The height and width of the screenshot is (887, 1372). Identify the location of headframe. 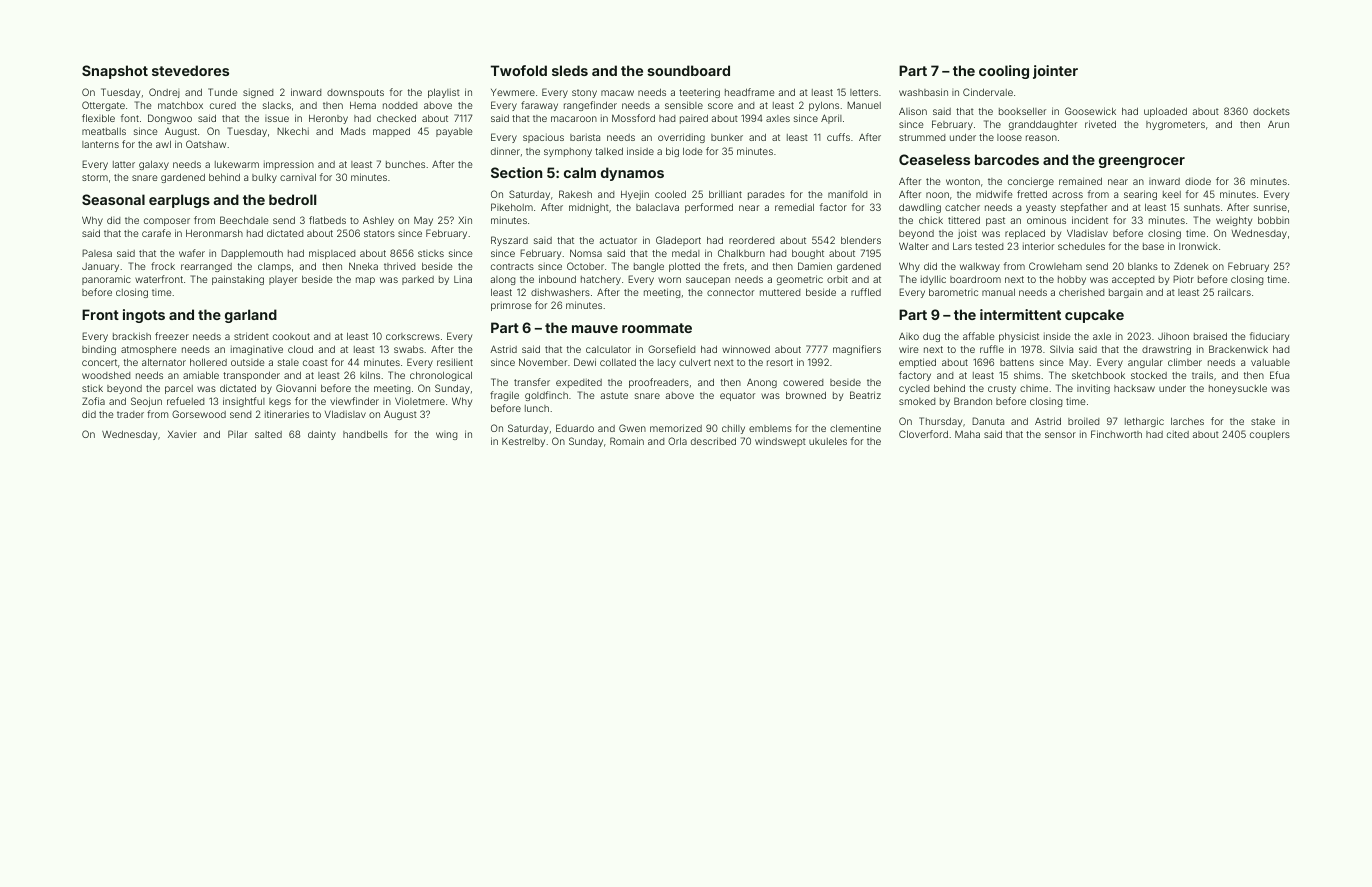
(749, 92).
